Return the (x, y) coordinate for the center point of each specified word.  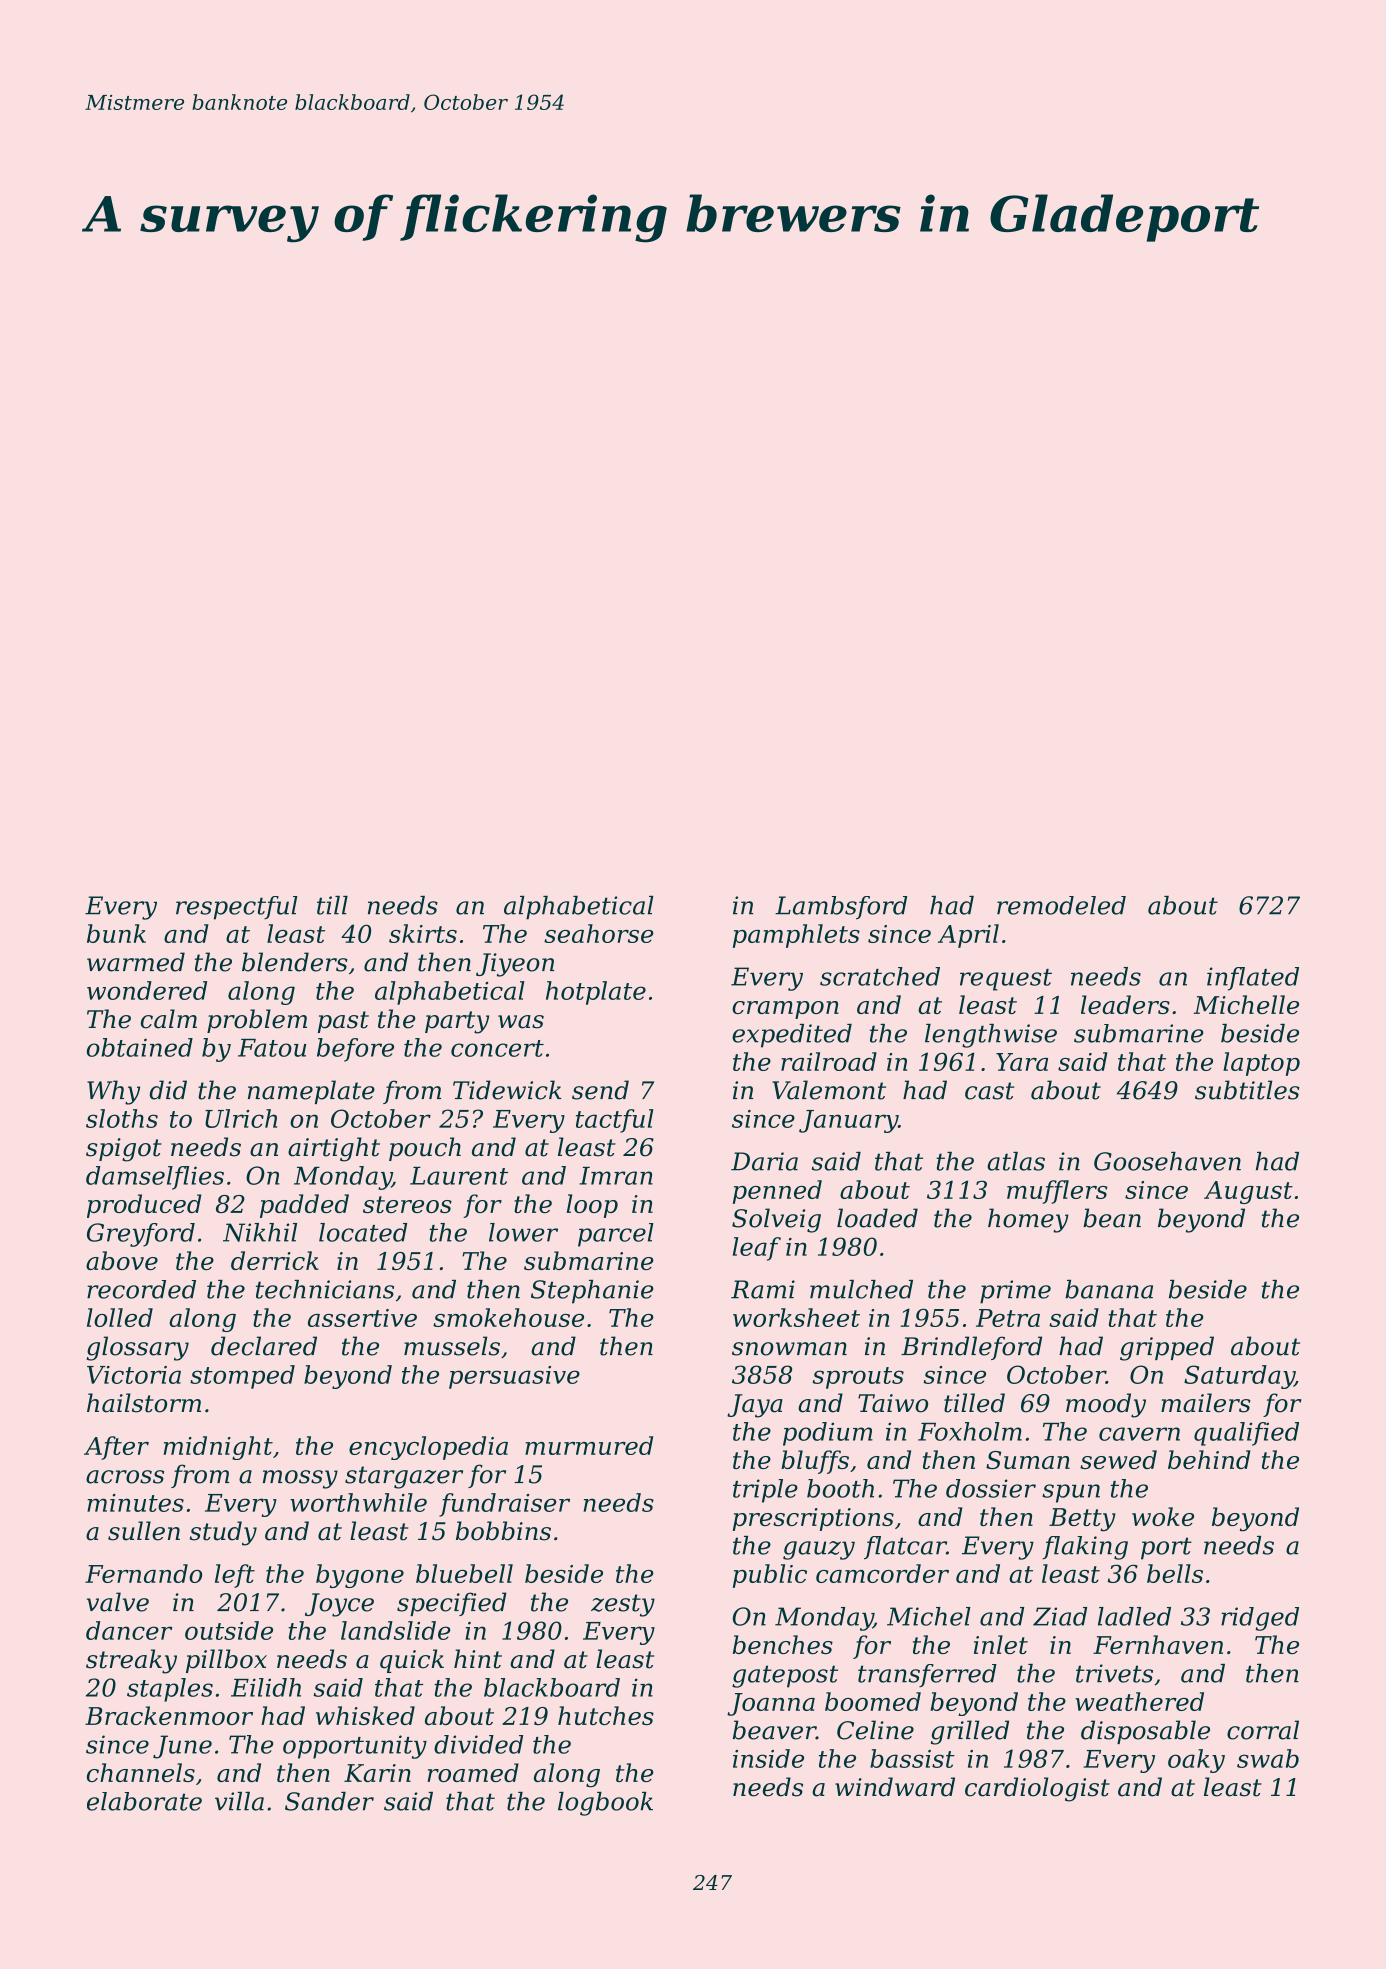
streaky (131, 1661)
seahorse (599, 933)
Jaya (755, 1406)
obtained (140, 1047)
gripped (1167, 1348)
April (968, 936)
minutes (135, 1503)
